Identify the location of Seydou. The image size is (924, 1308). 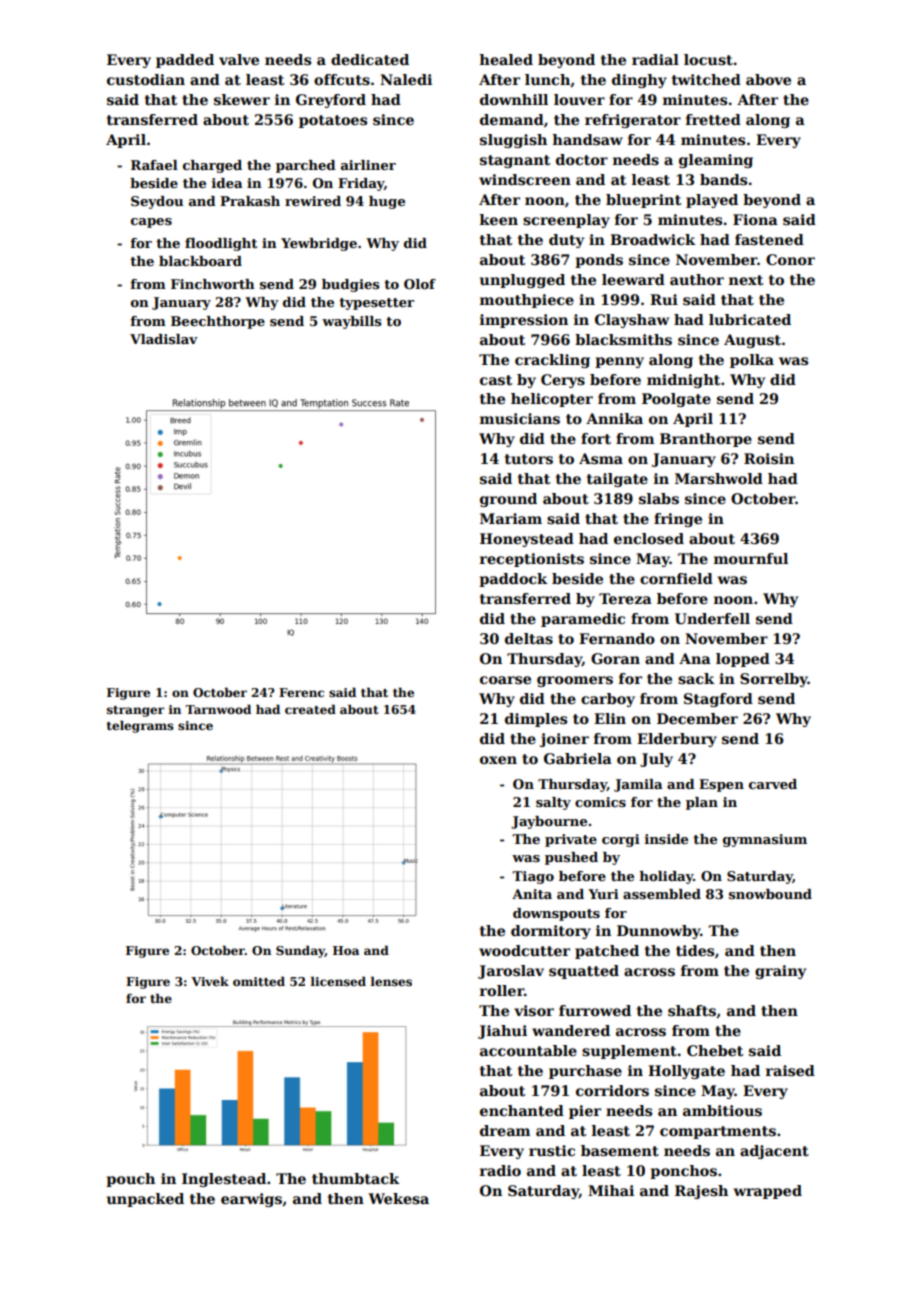
(157, 202).
